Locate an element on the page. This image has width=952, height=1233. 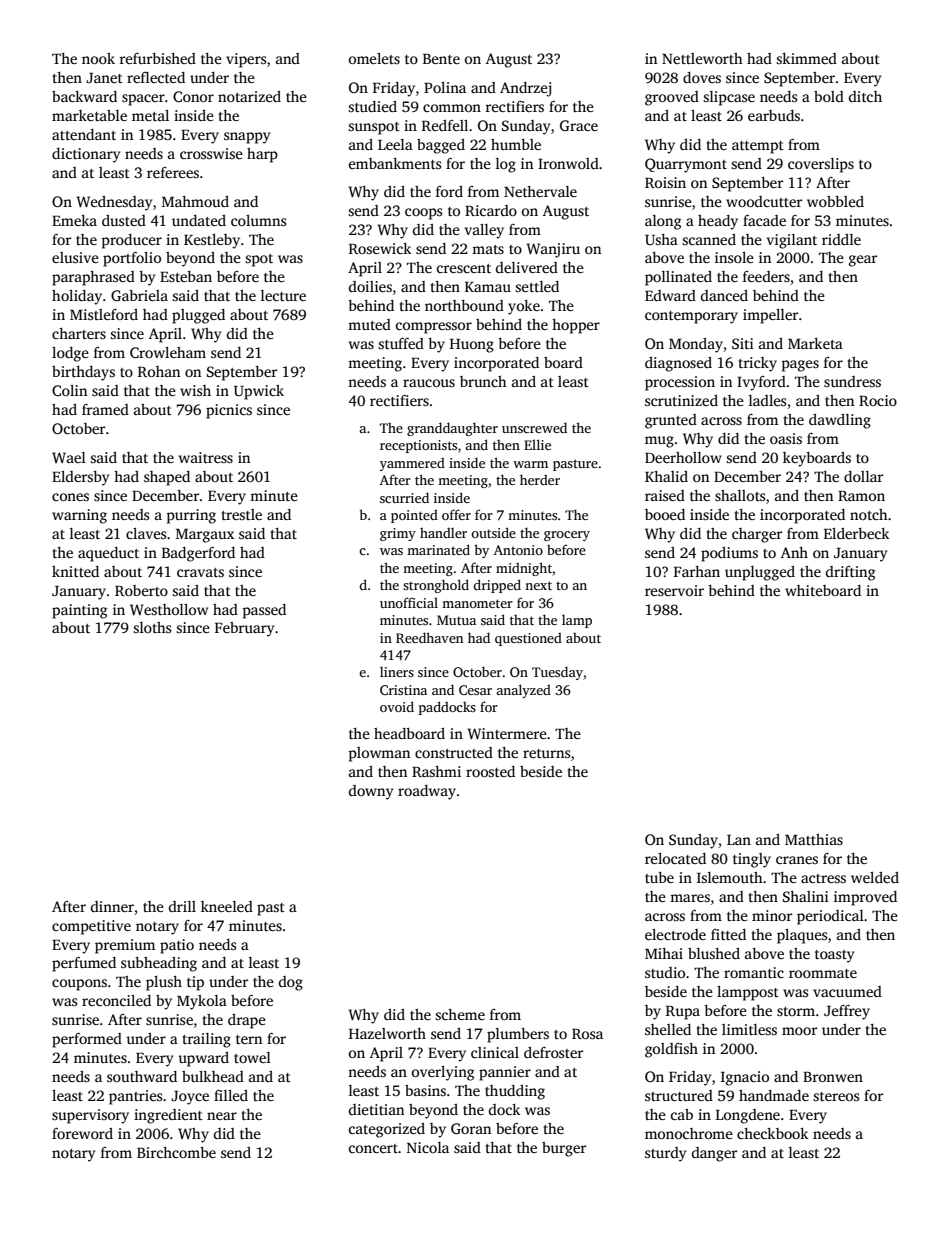
February is located at coordinates (244, 629).
